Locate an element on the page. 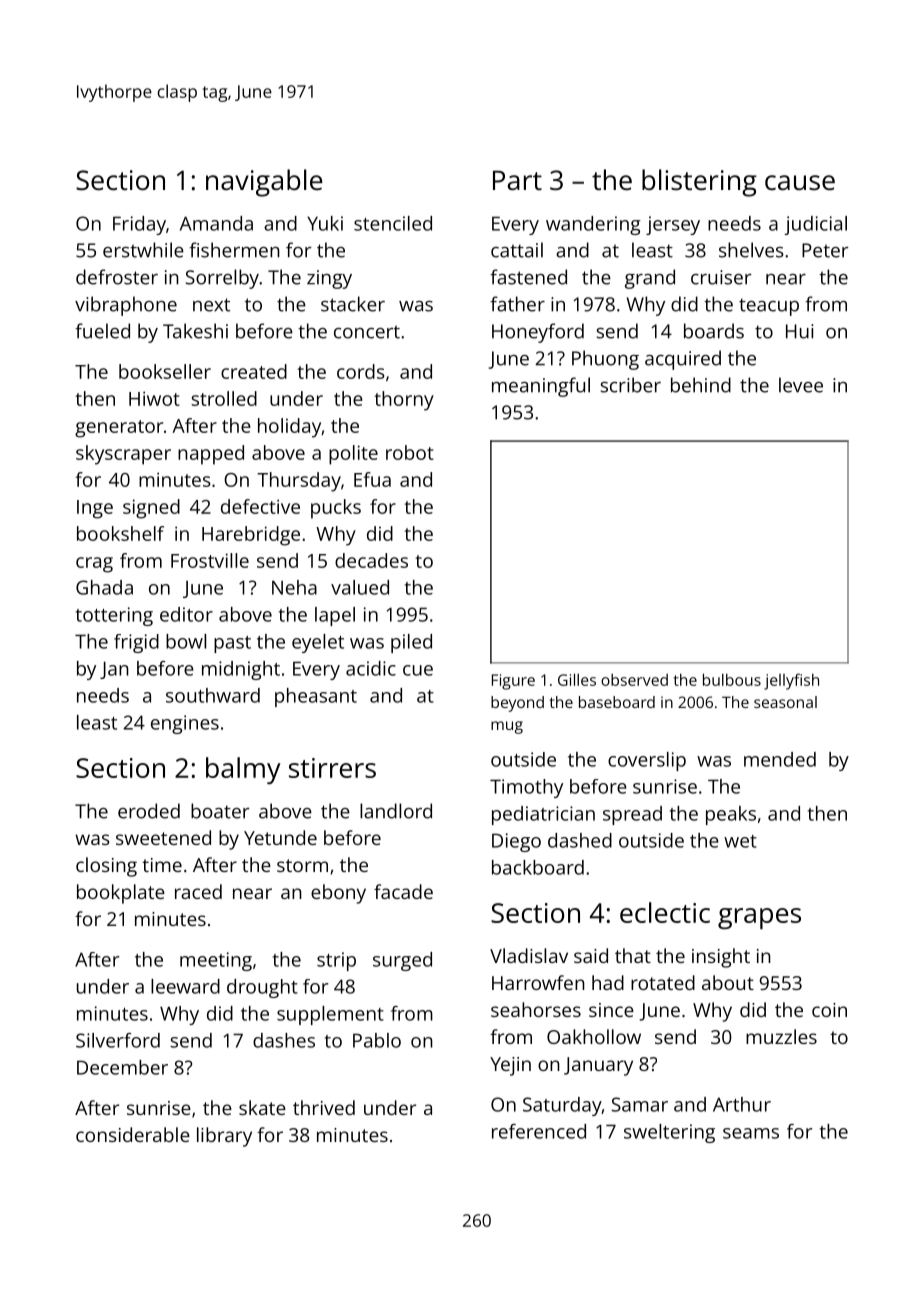 Image resolution: width=924 pixels, height=1311 pixels. mug is located at coordinates (507, 727).
